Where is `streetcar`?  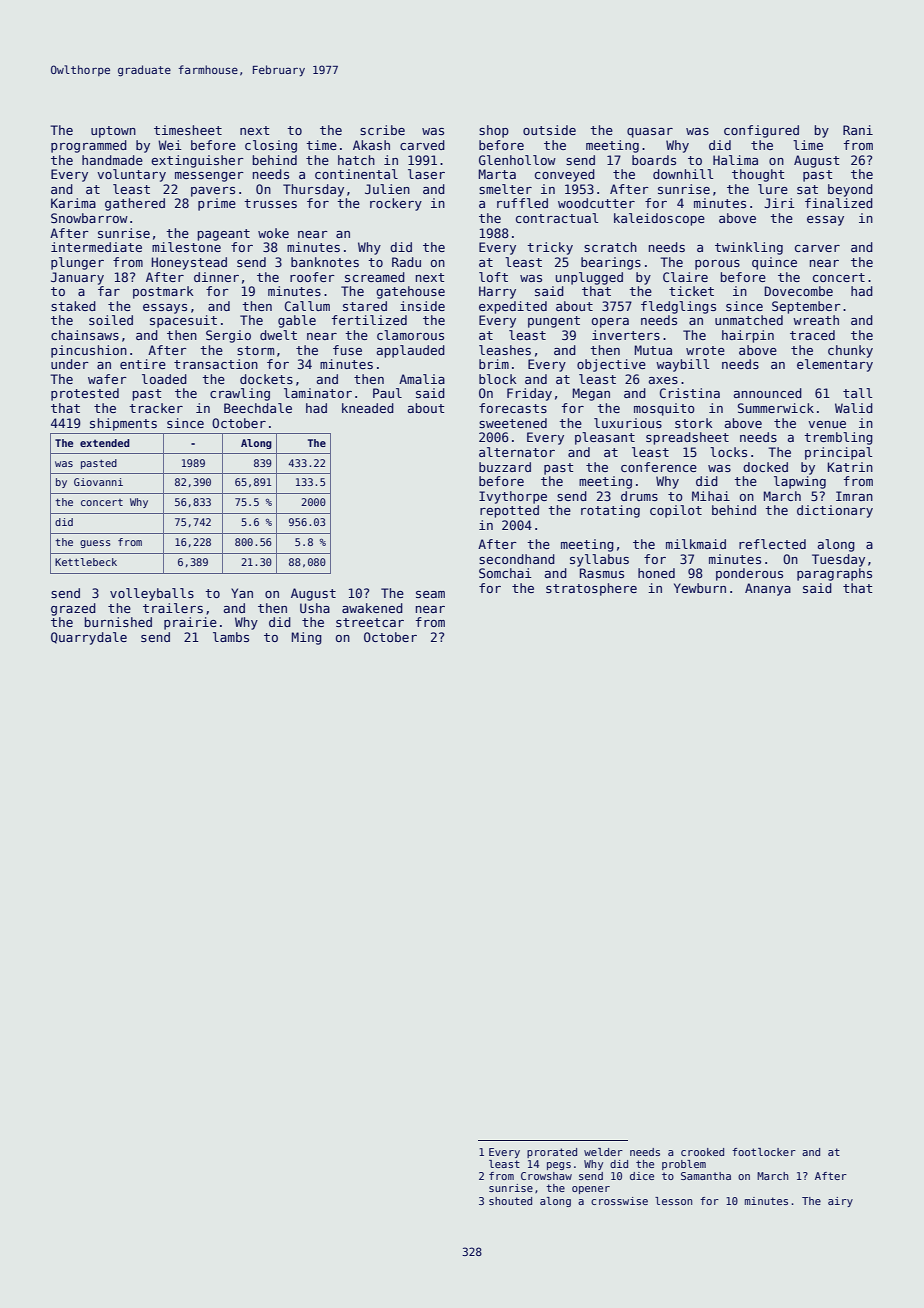
streetcar is located at coordinates (370, 622).
